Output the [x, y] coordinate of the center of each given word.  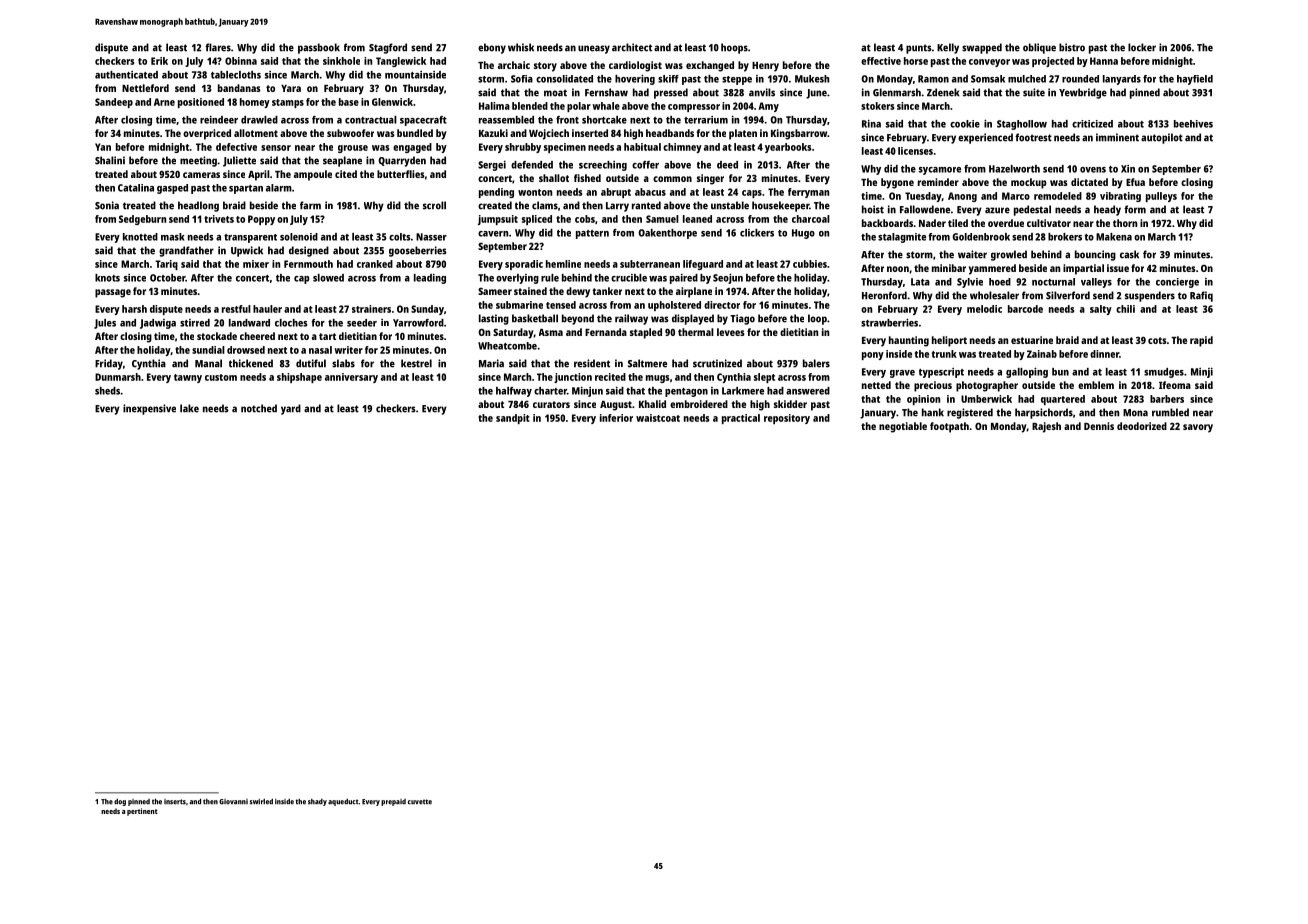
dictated [1089, 182]
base [349, 102]
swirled [261, 801]
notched [259, 408]
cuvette [420, 802]
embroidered [699, 404]
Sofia [522, 79]
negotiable [903, 427]
